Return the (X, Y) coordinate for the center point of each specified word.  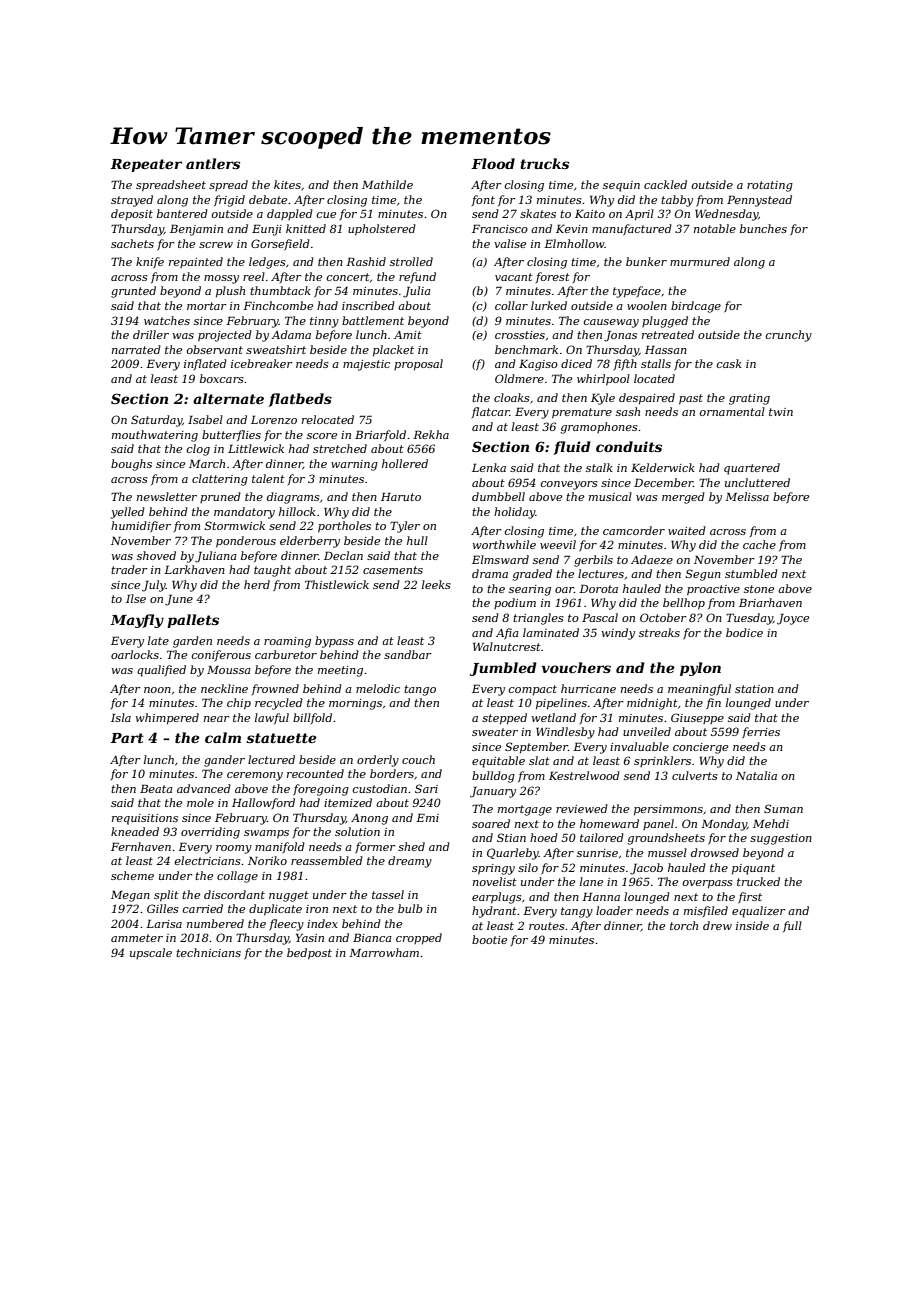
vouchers (576, 667)
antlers (213, 163)
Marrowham (384, 952)
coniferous (221, 655)
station (754, 689)
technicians (208, 952)
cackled (665, 184)
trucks (544, 163)
